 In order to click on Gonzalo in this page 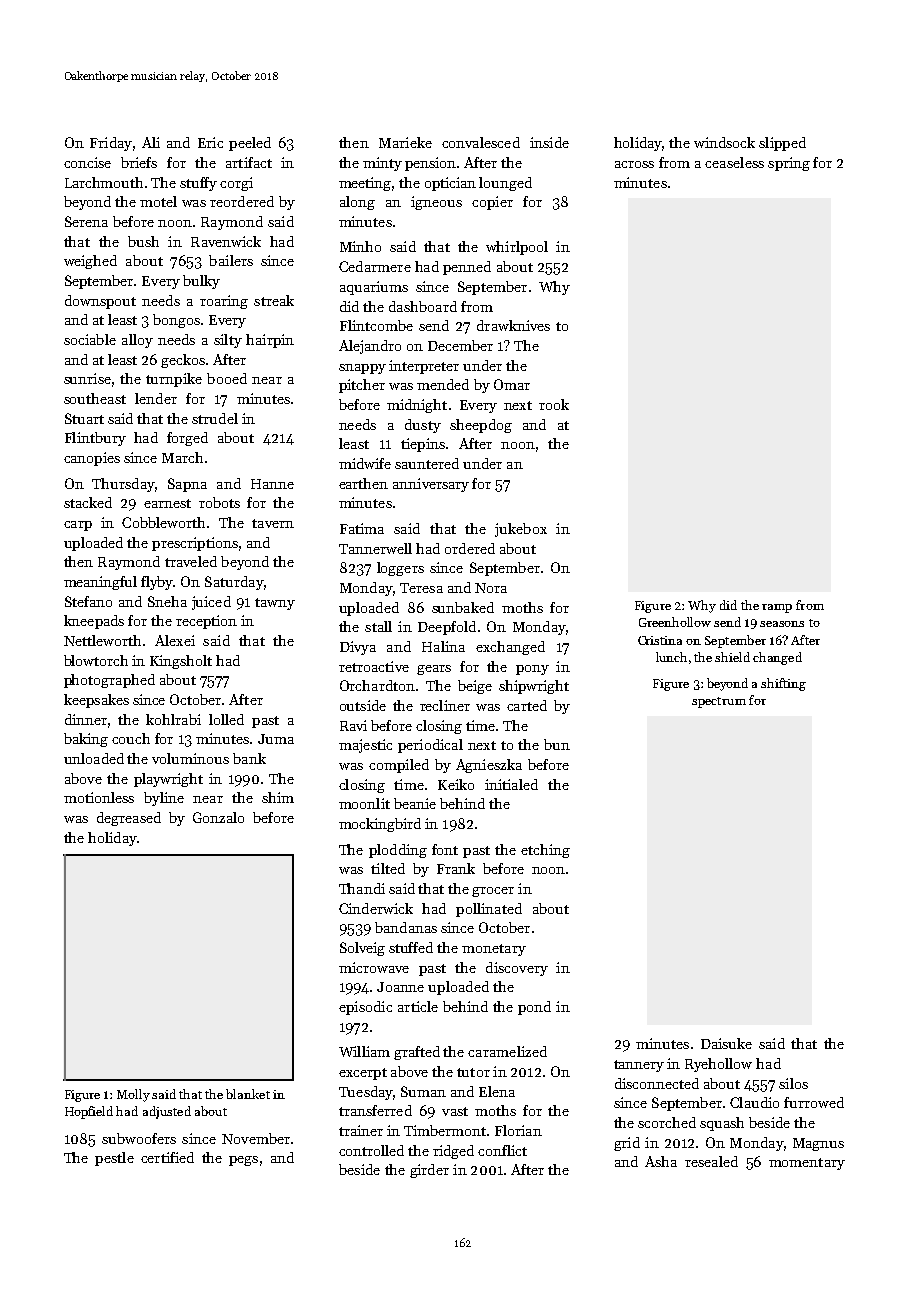, I will do `click(218, 817)`.
